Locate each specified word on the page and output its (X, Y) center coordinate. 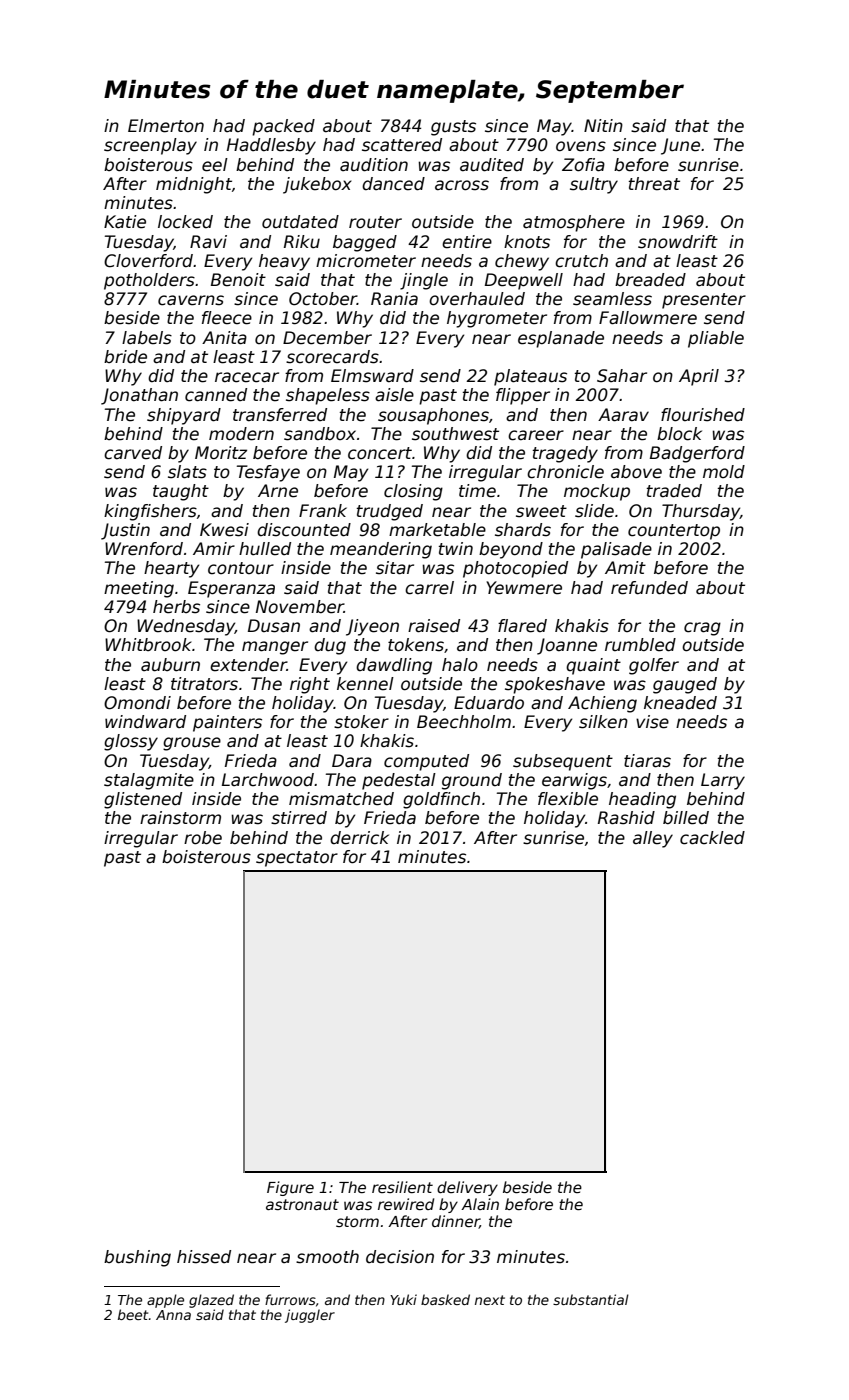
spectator (297, 859)
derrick (359, 838)
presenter (704, 301)
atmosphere (574, 223)
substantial (591, 1299)
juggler (310, 1316)
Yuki (403, 1299)
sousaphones (433, 416)
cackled (712, 838)
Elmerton (166, 126)
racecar (247, 377)
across (462, 185)
